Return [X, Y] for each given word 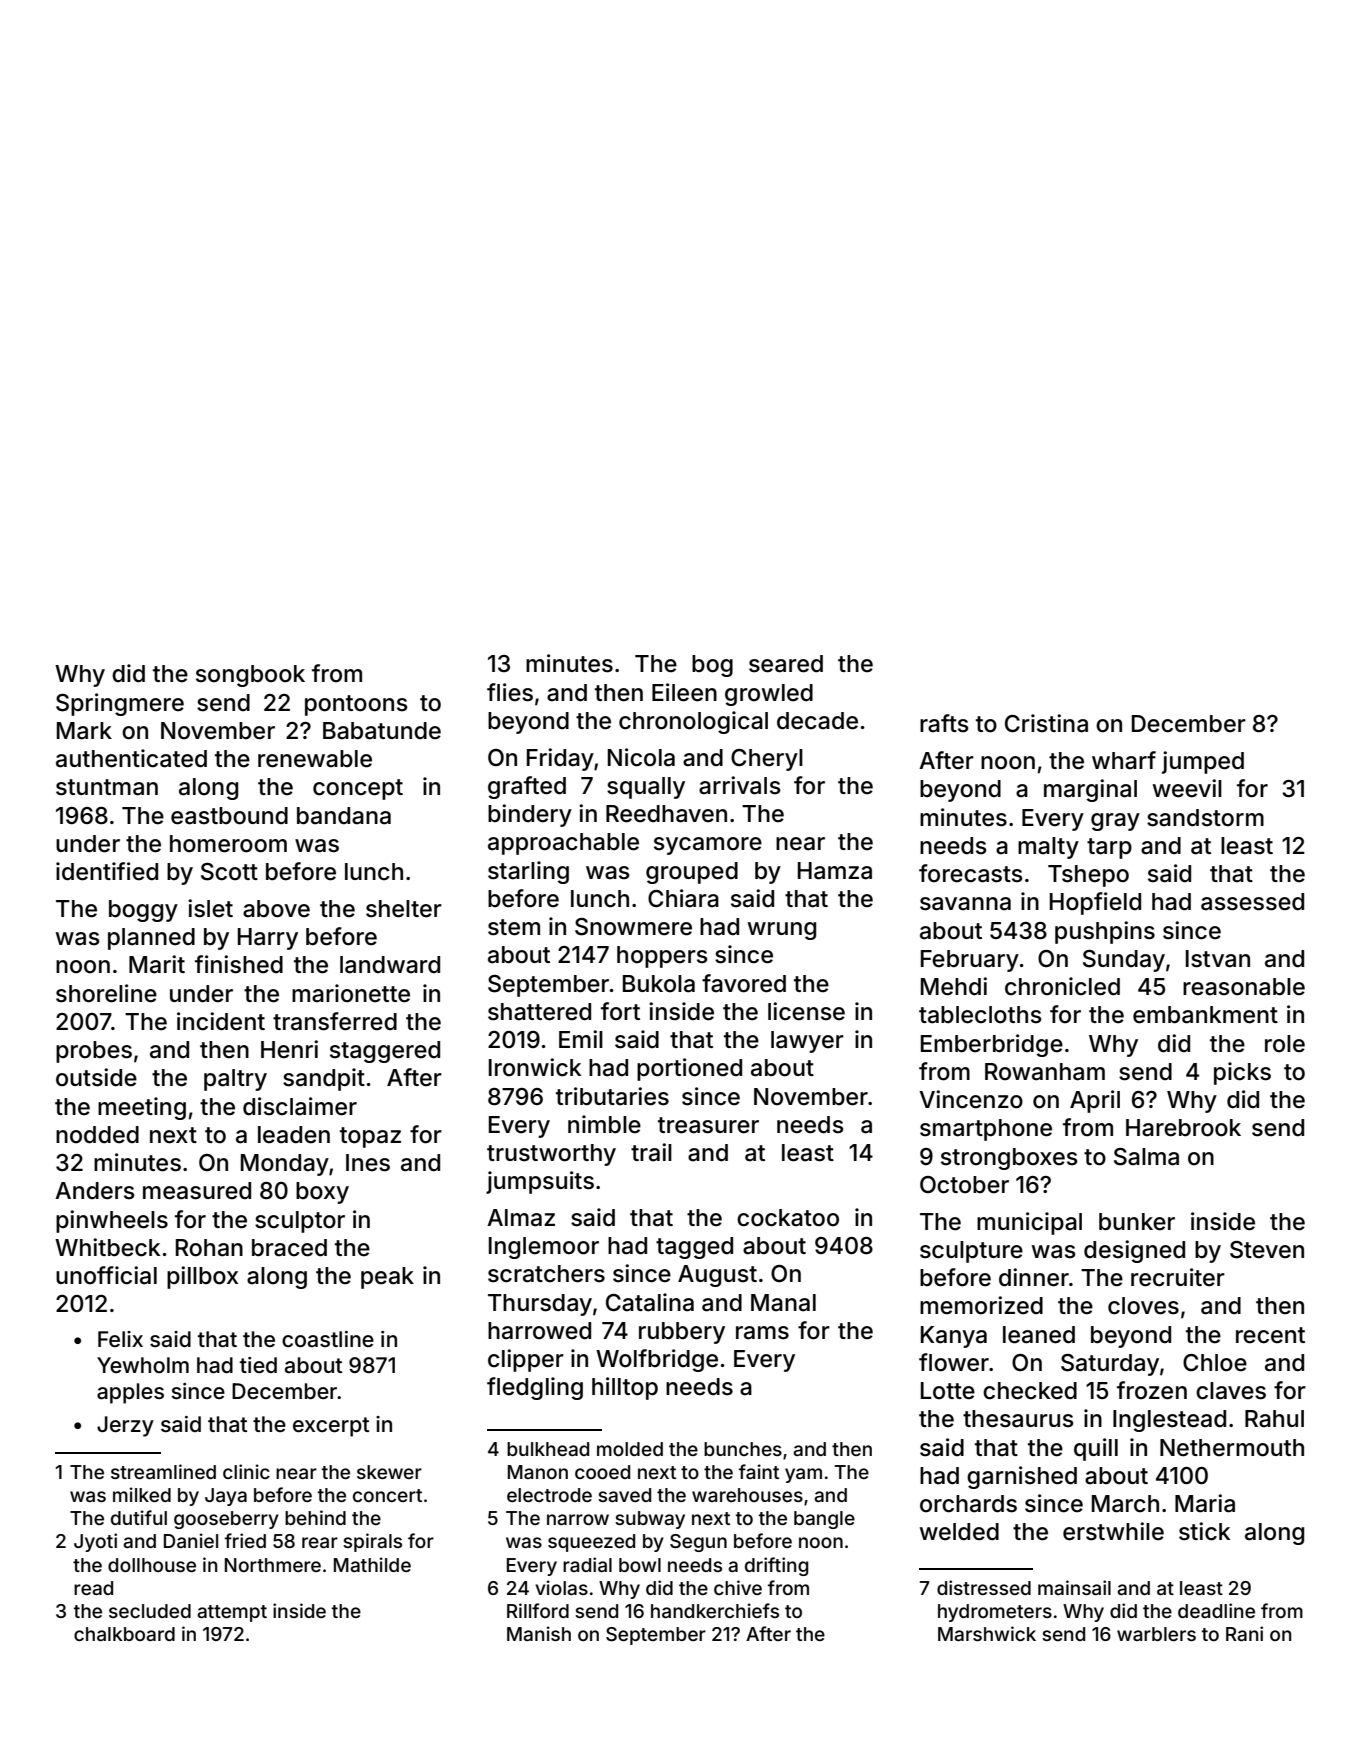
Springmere [120, 704]
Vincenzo [971, 1099]
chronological [693, 722]
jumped [1203, 762]
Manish [539, 1633]
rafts [944, 723]
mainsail [1074, 1587]
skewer [389, 1472]
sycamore [708, 846]
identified [107, 871]
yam [803, 1475]
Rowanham [1045, 1072]
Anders [95, 1191]
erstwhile [1113, 1531]
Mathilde [372, 1564]
